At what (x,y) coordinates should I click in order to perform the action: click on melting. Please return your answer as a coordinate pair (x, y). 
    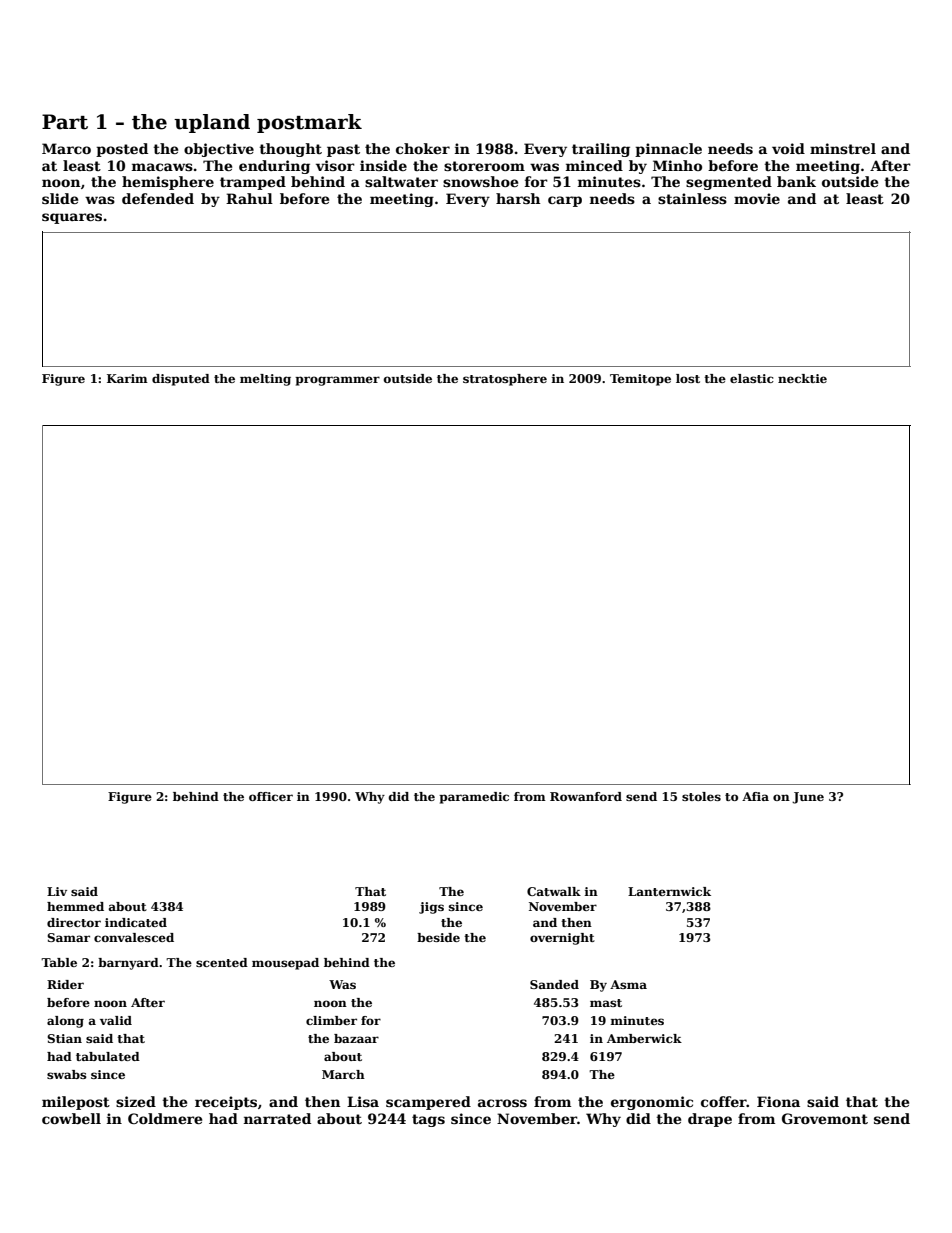
    Looking at the image, I should click on (265, 380).
